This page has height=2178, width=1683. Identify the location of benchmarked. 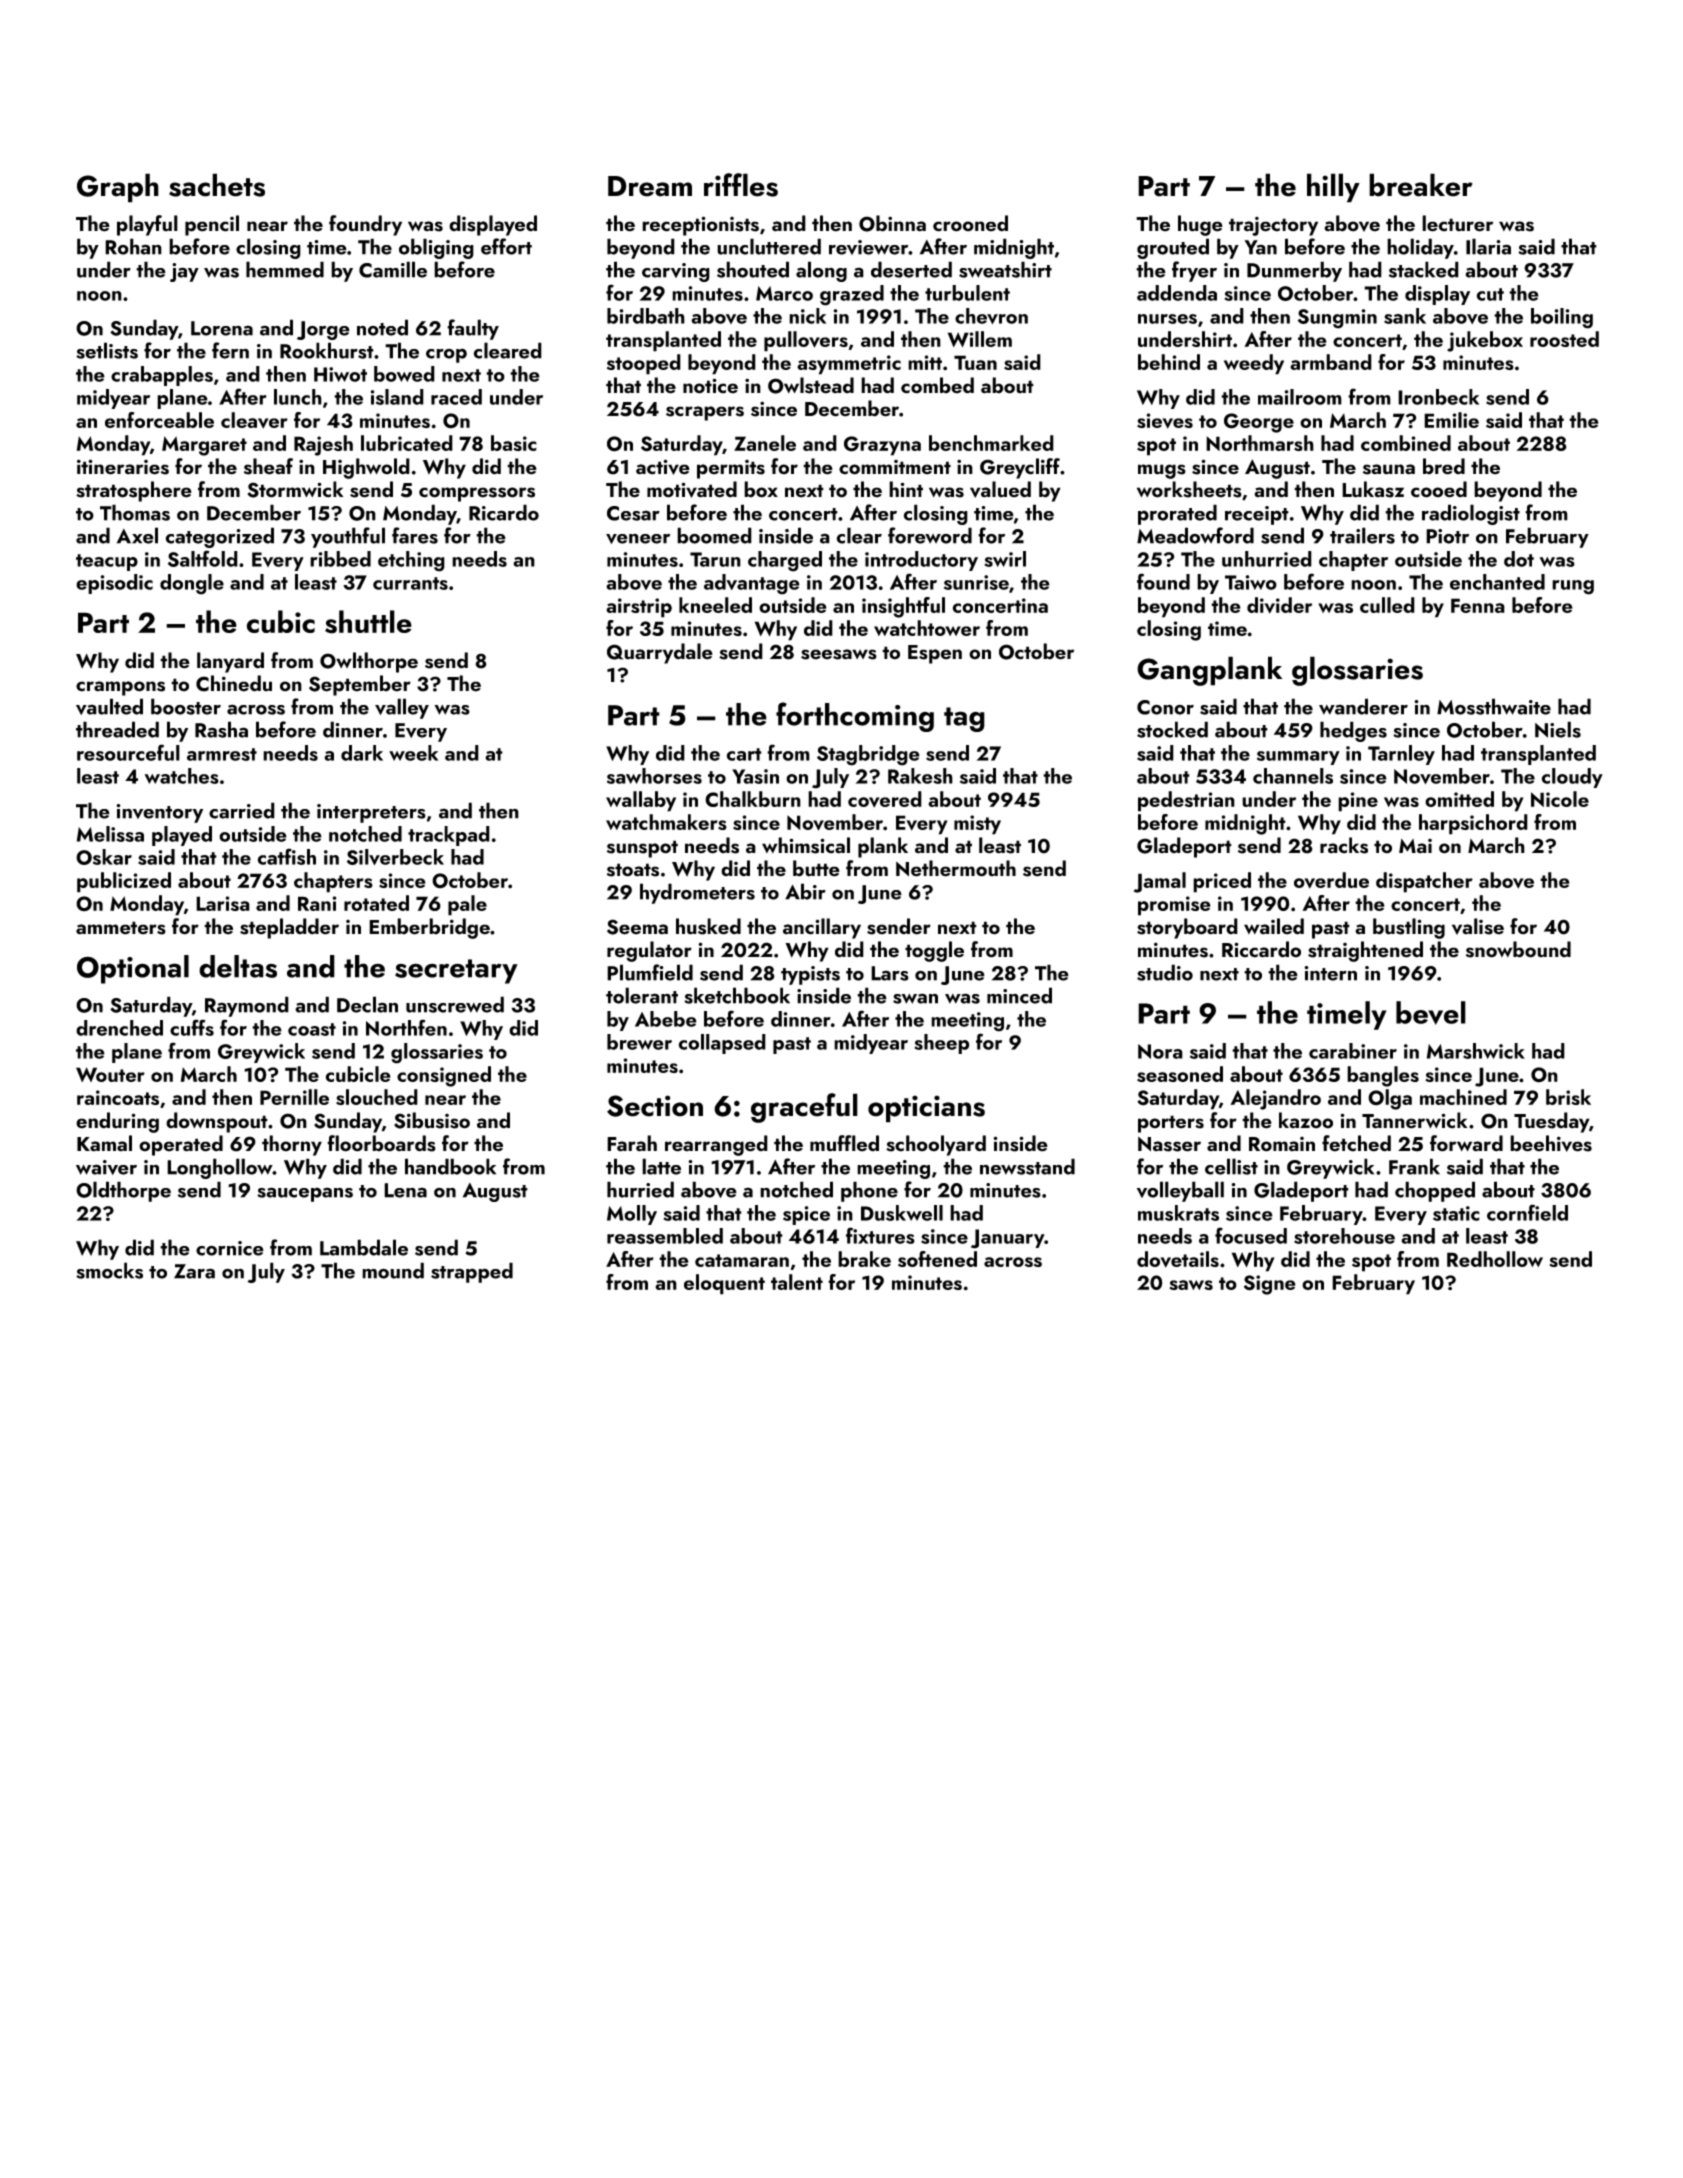
(991, 443).
